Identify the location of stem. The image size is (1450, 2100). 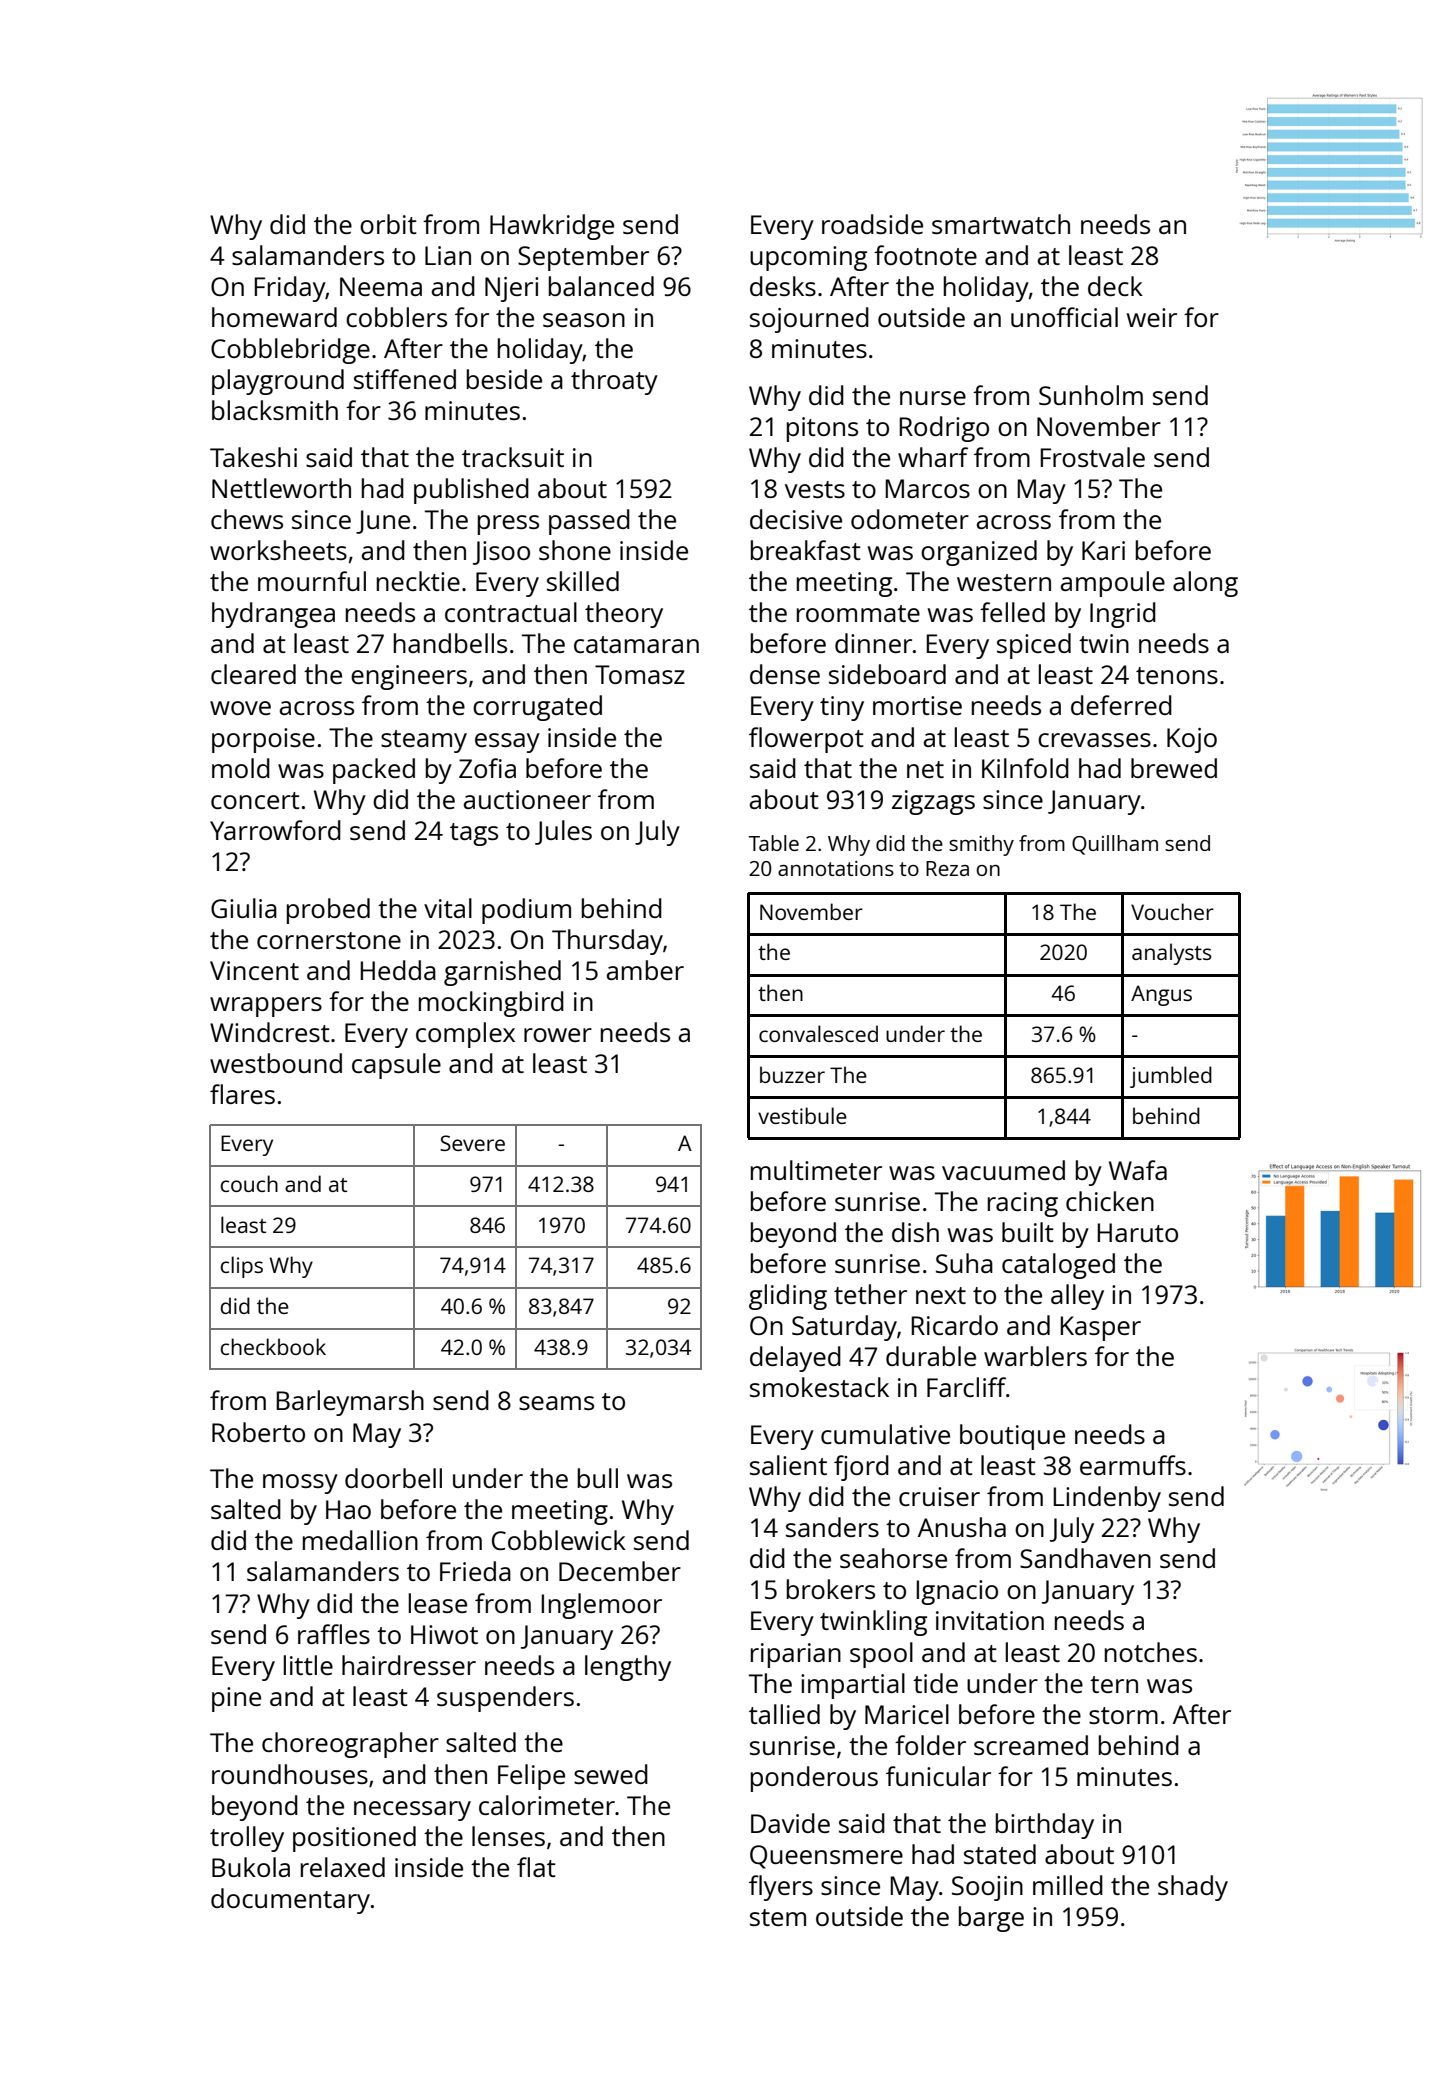
(778, 1917).
